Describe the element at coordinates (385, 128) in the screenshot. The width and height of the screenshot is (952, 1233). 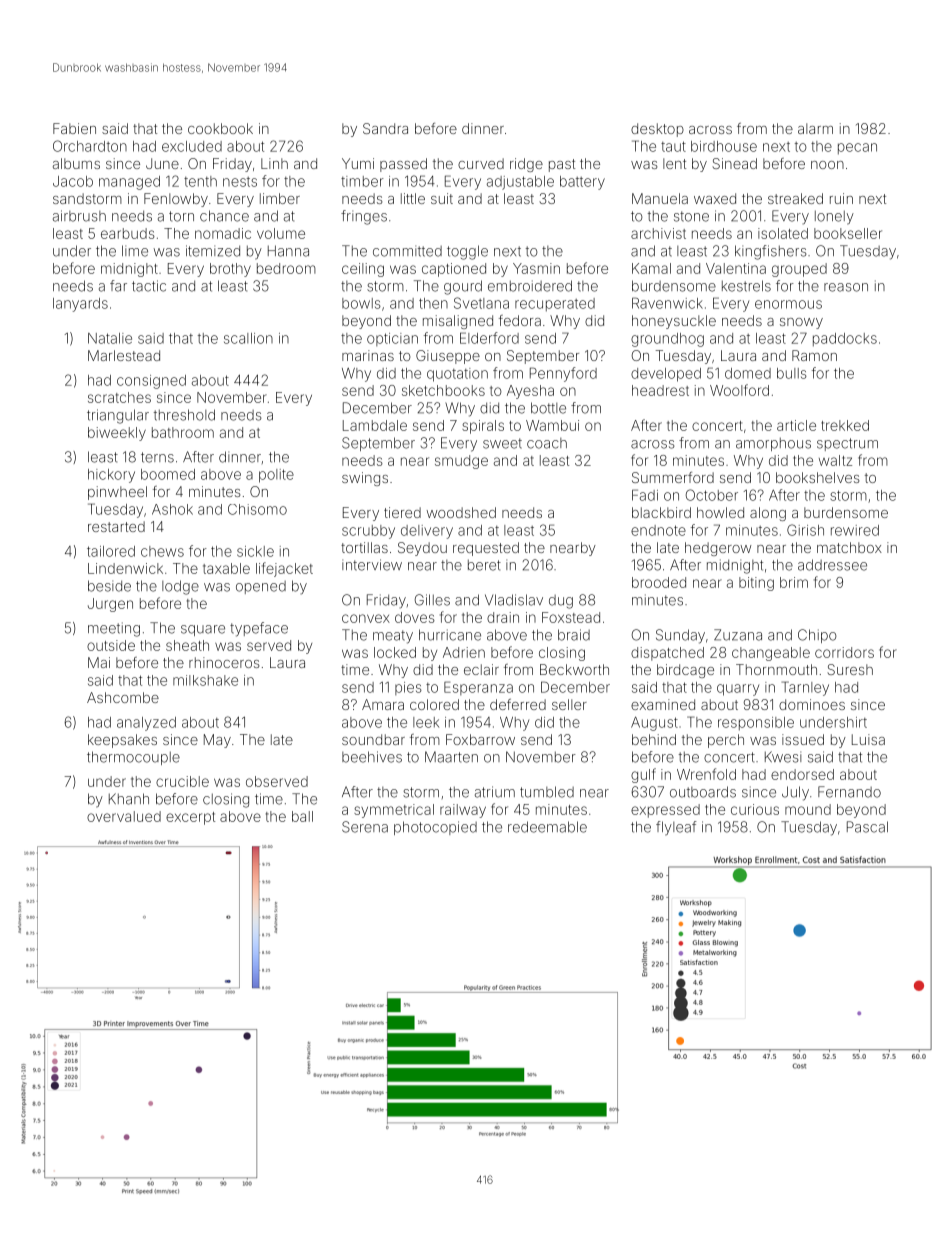
I see `Sandra` at that location.
